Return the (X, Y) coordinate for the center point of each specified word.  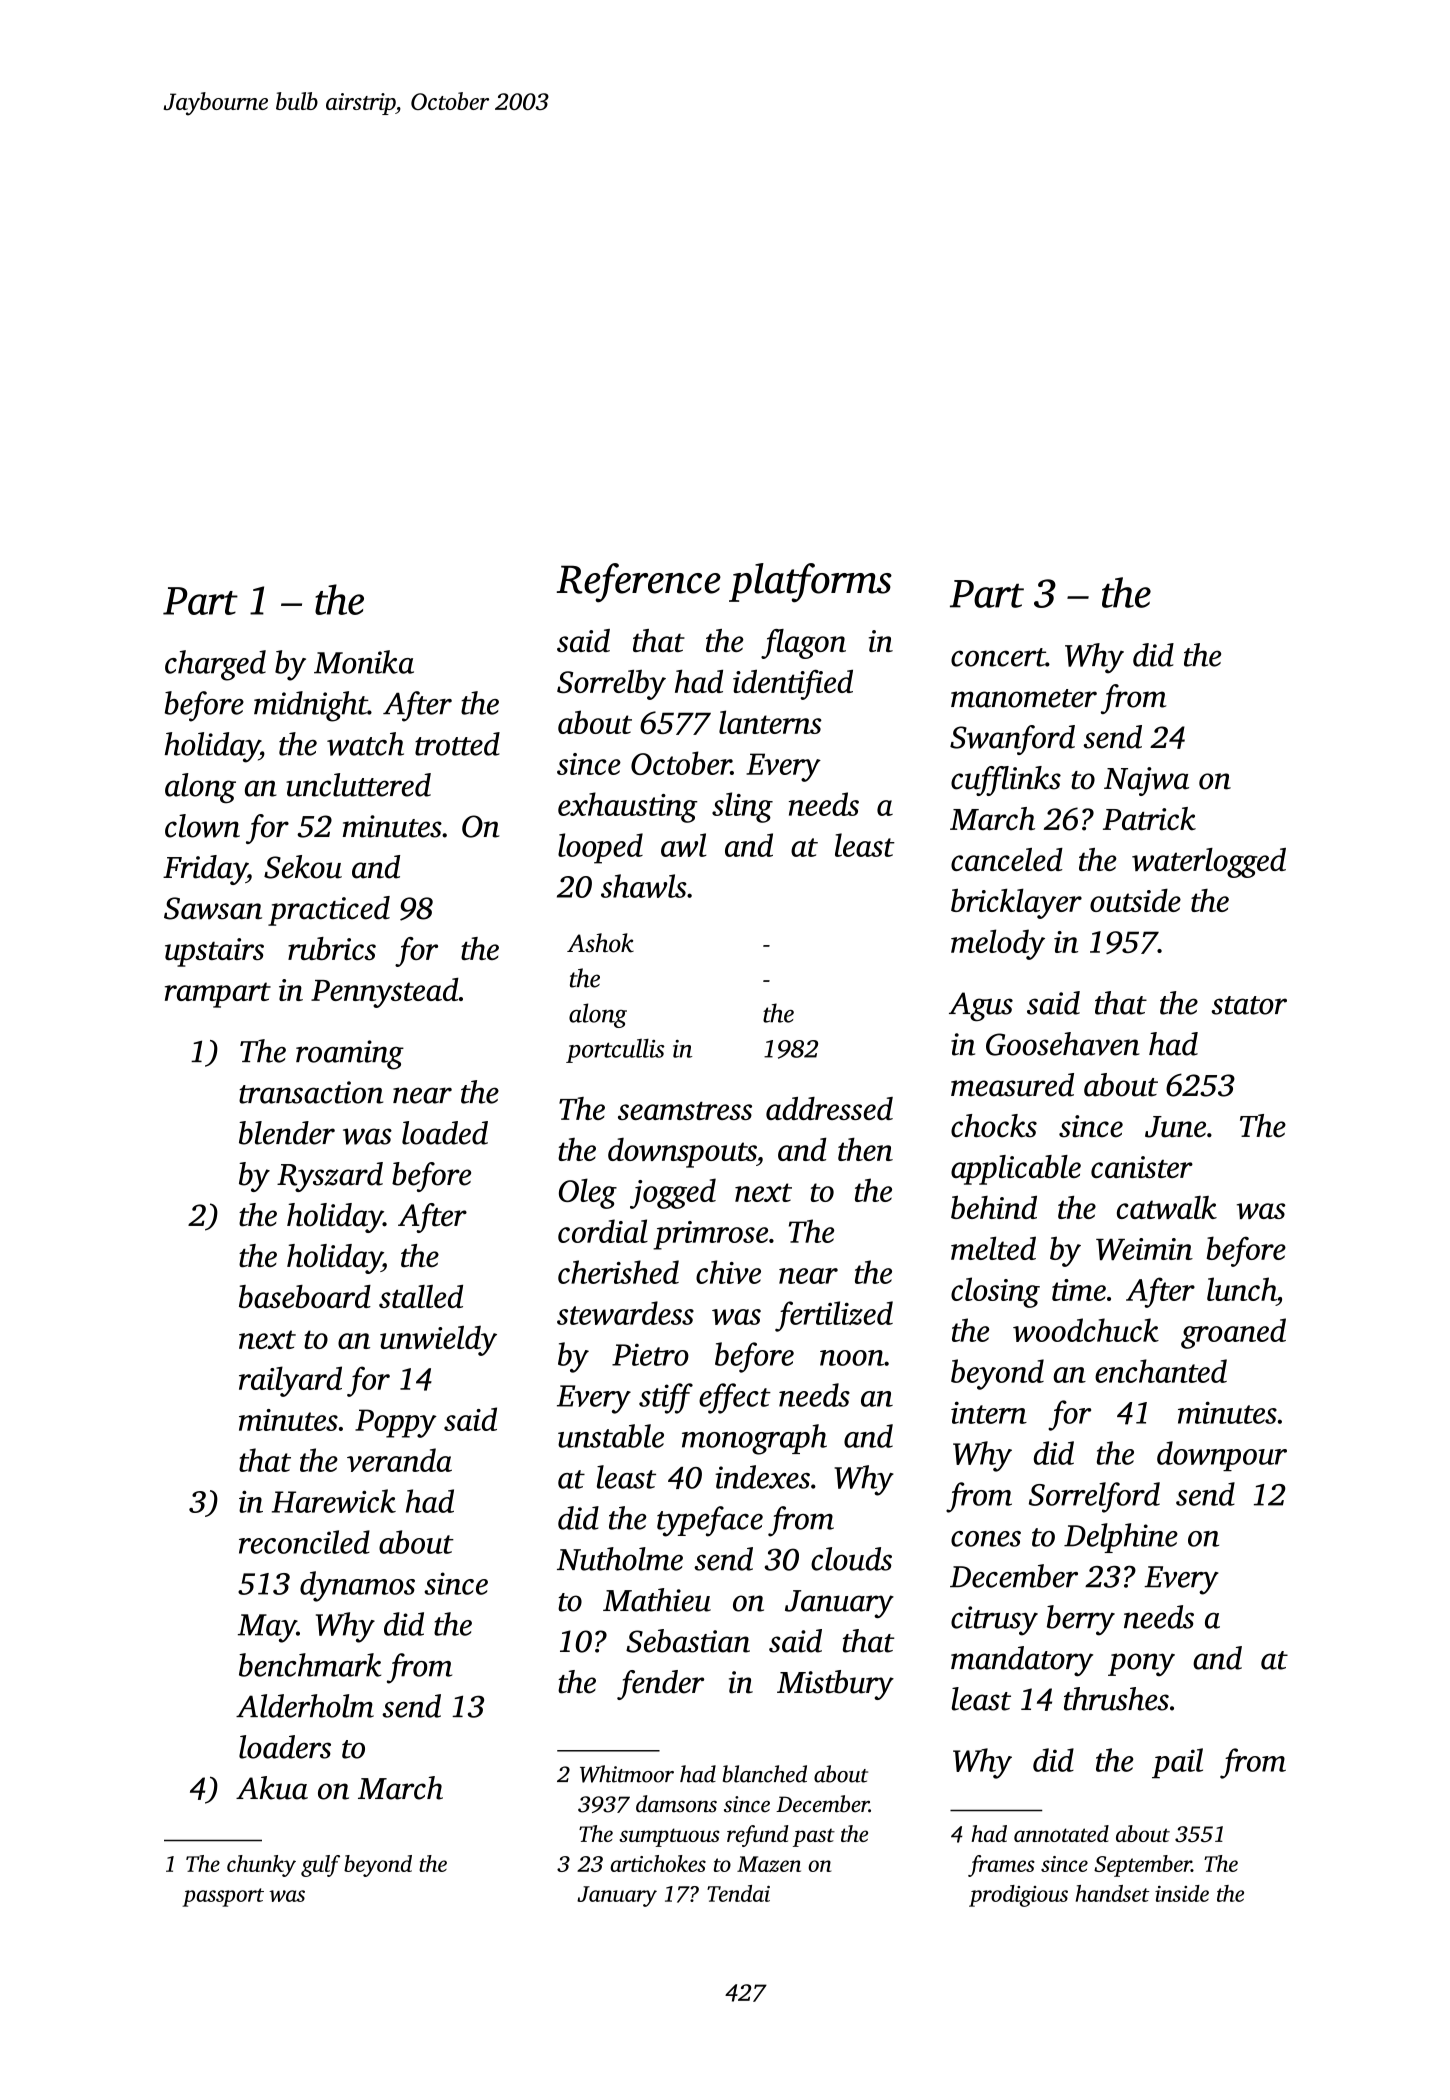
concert (998, 657)
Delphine (1121, 1538)
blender (287, 1133)
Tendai (738, 1893)
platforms (810, 583)
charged (215, 665)
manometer (1024, 698)
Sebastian (688, 1641)
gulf (320, 1866)
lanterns (770, 722)
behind (994, 1207)
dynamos (357, 1586)
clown (202, 826)
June (1175, 1127)
